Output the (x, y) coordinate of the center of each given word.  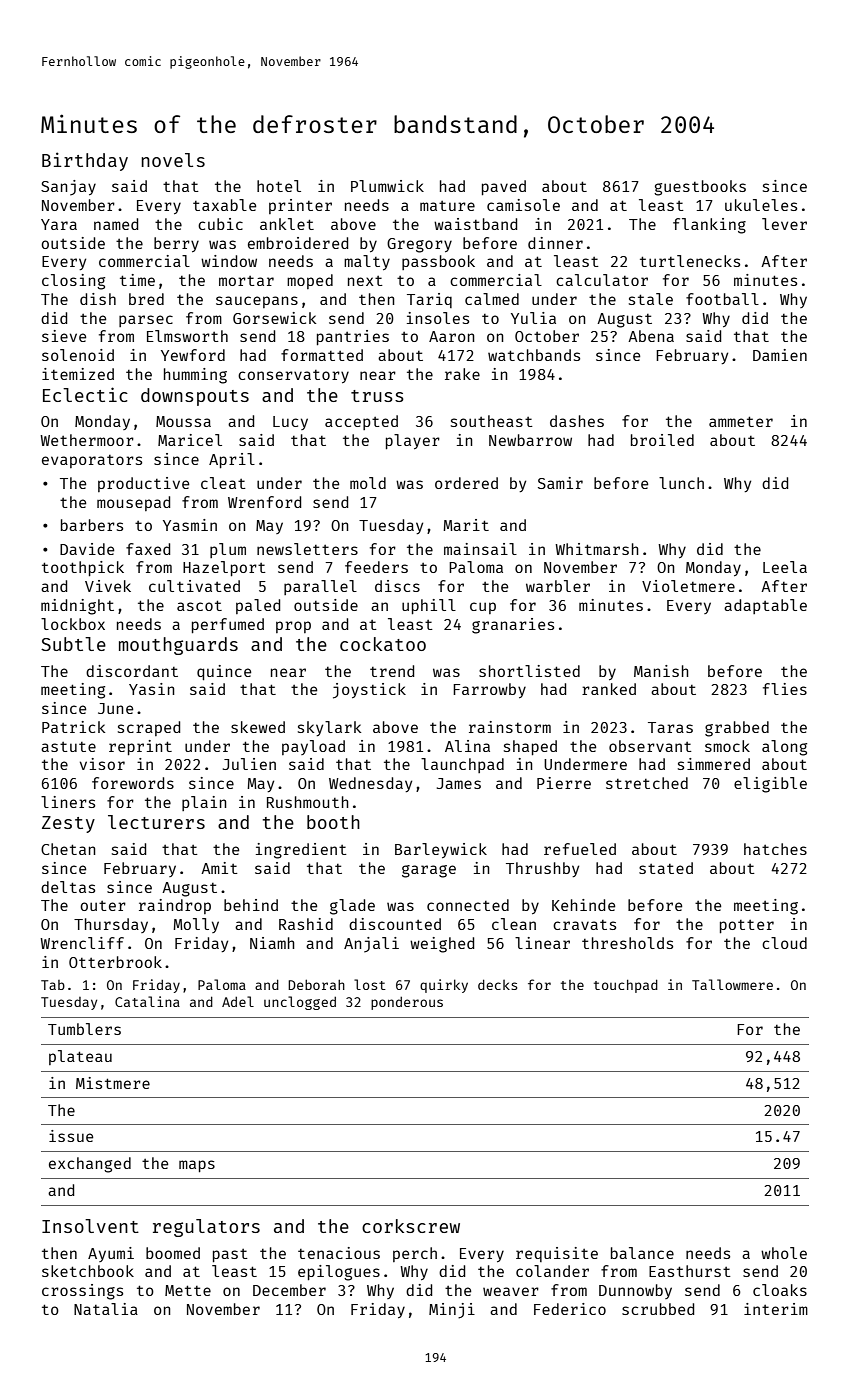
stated (666, 868)
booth (333, 822)
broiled (662, 440)
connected (468, 905)
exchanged (90, 1165)
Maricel (190, 440)
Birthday (85, 161)
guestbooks (700, 188)
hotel (279, 186)
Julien (249, 764)
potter (747, 926)
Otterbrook (115, 962)
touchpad (626, 986)
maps (197, 1166)
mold (368, 483)
